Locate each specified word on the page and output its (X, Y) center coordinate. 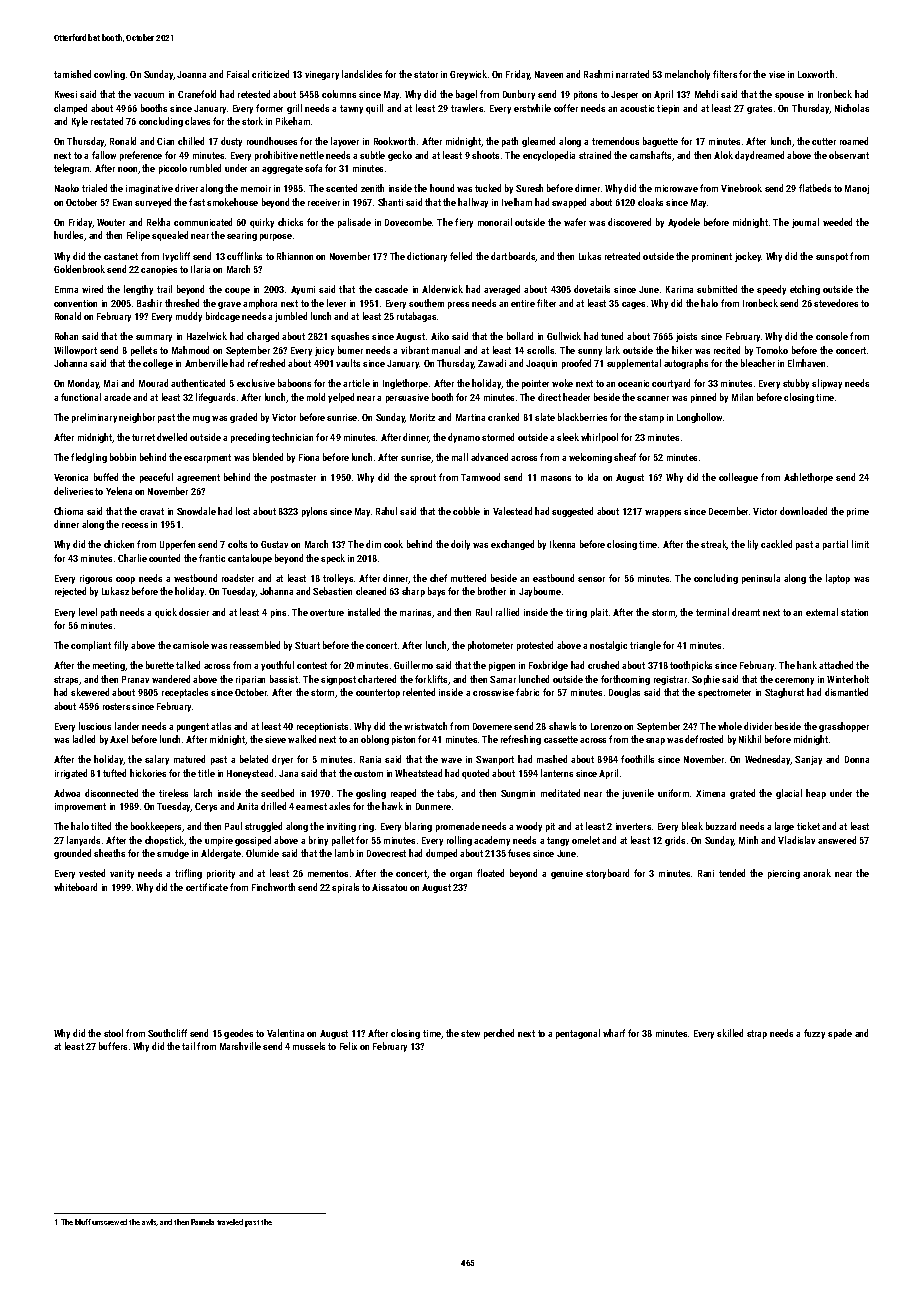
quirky (262, 223)
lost (243, 511)
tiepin (668, 109)
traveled (230, 1222)
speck (333, 559)
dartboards (513, 257)
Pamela (202, 1222)
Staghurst (784, 693)
